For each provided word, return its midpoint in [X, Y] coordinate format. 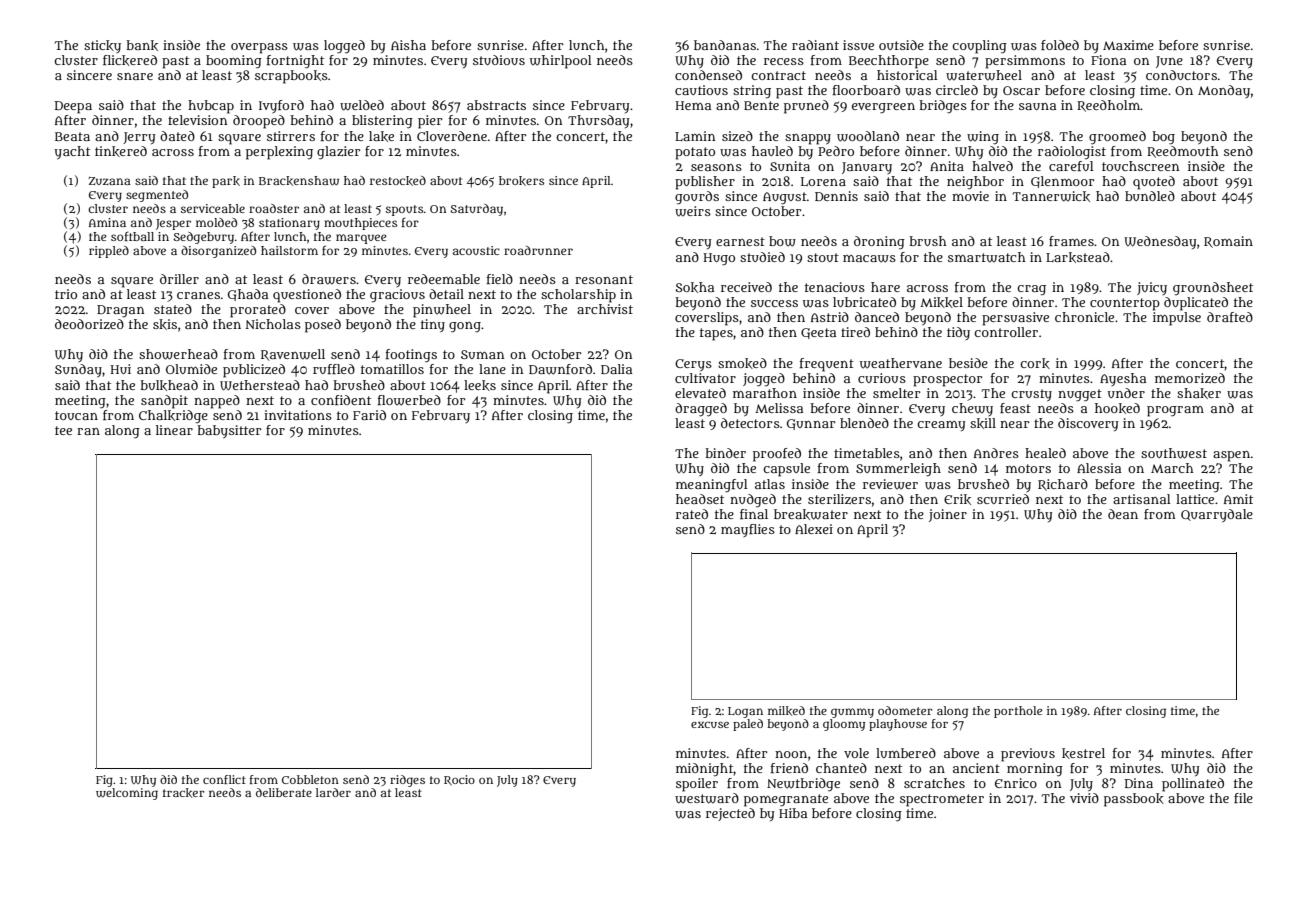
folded [1060, 45]
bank [142, 45]
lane [492, 369]
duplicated [1196, 304]
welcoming [127, 794]
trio [66, 294]
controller [1006, 332]
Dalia [616, 369]
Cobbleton [310, 779]
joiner [948, 515]
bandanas [725, 45]
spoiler [697, 785]
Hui [120, 369]
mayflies [748, 530]
